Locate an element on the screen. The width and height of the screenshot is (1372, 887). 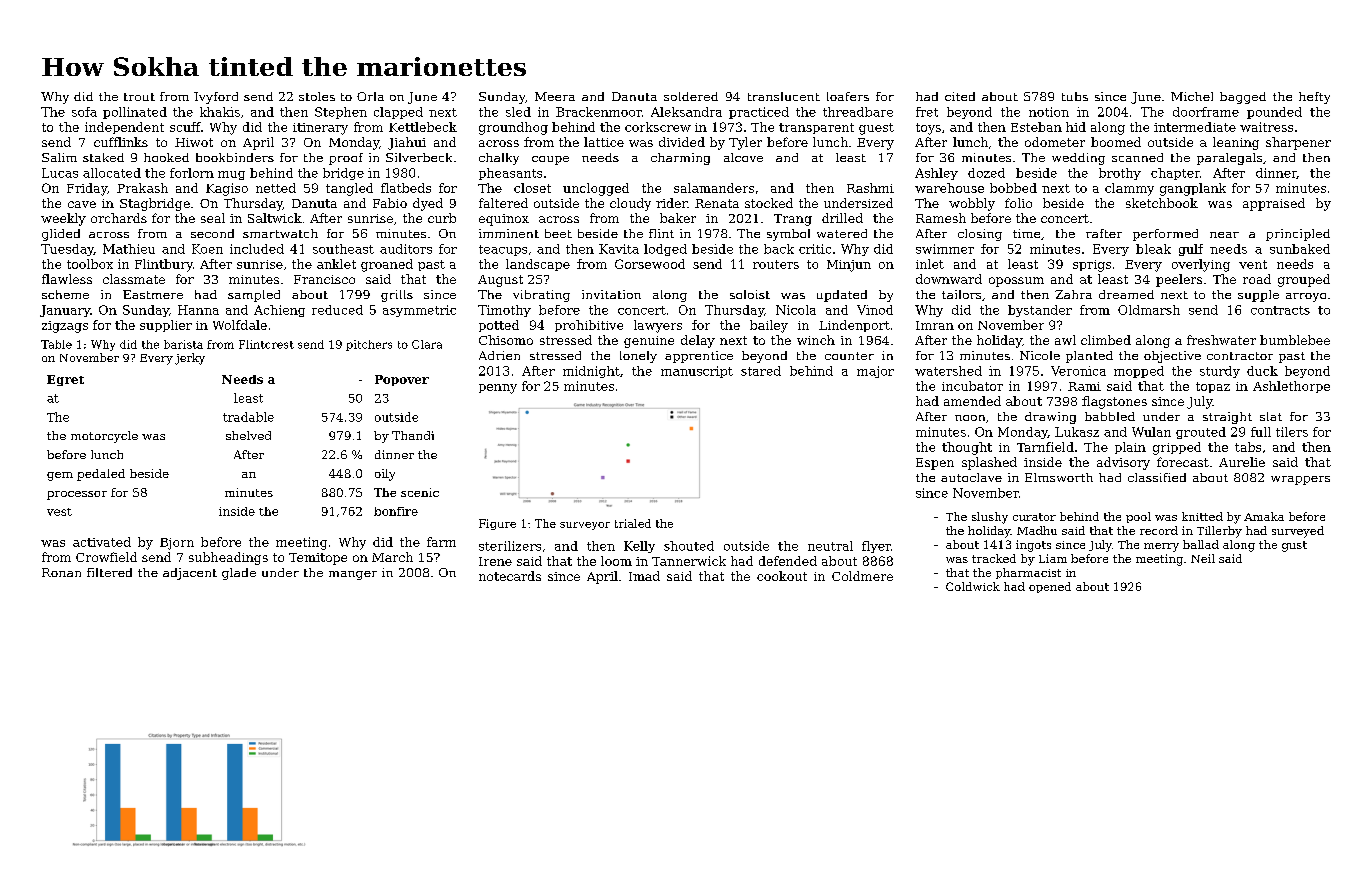
sprigs is located at coordinates (1092, 266).
